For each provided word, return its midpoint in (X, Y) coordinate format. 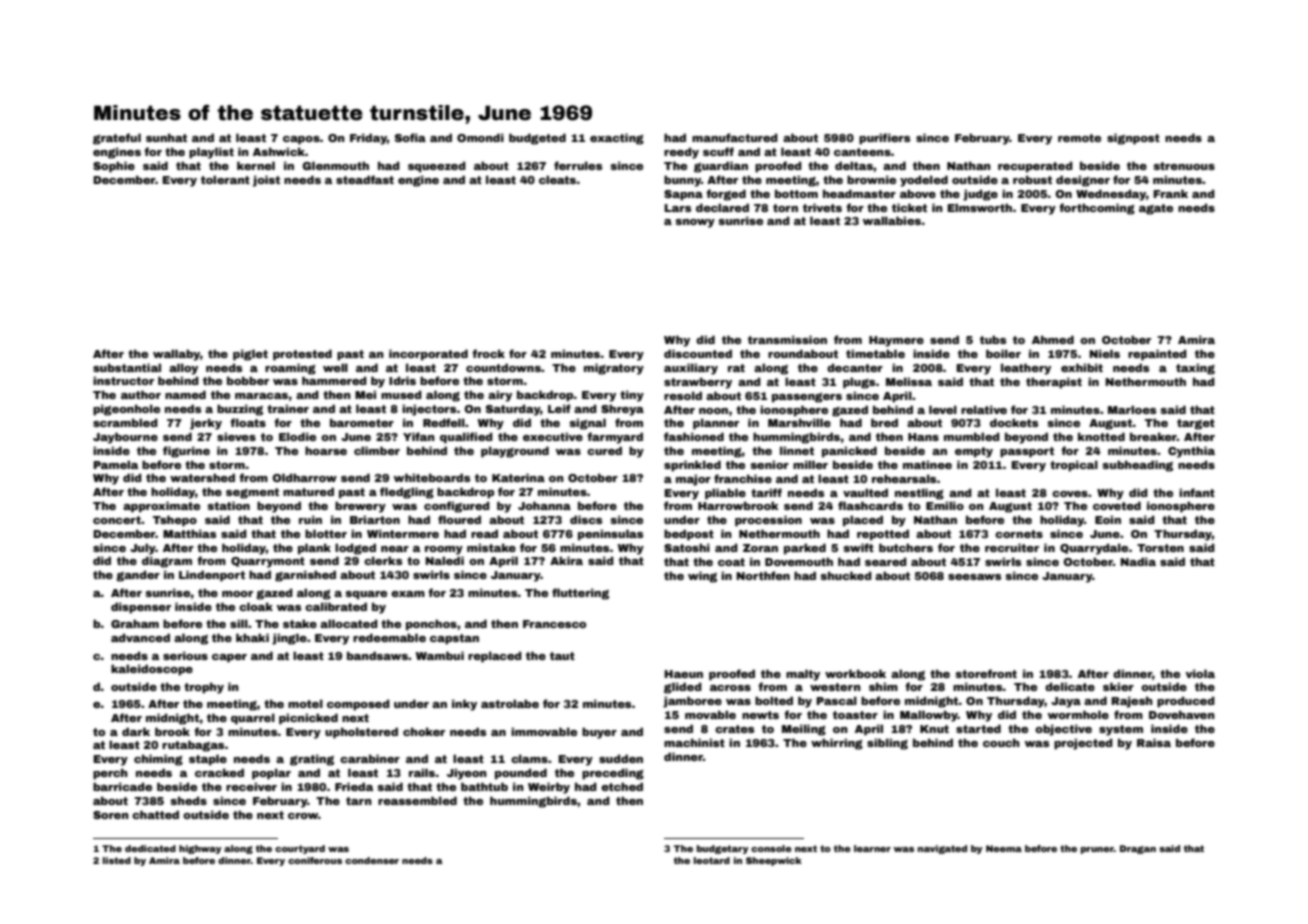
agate (1156, 209)
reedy (681, 153)
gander (138, 576)
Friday (368, 139)
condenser (372, 860)
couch (1001, 742)
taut (562, 656)
